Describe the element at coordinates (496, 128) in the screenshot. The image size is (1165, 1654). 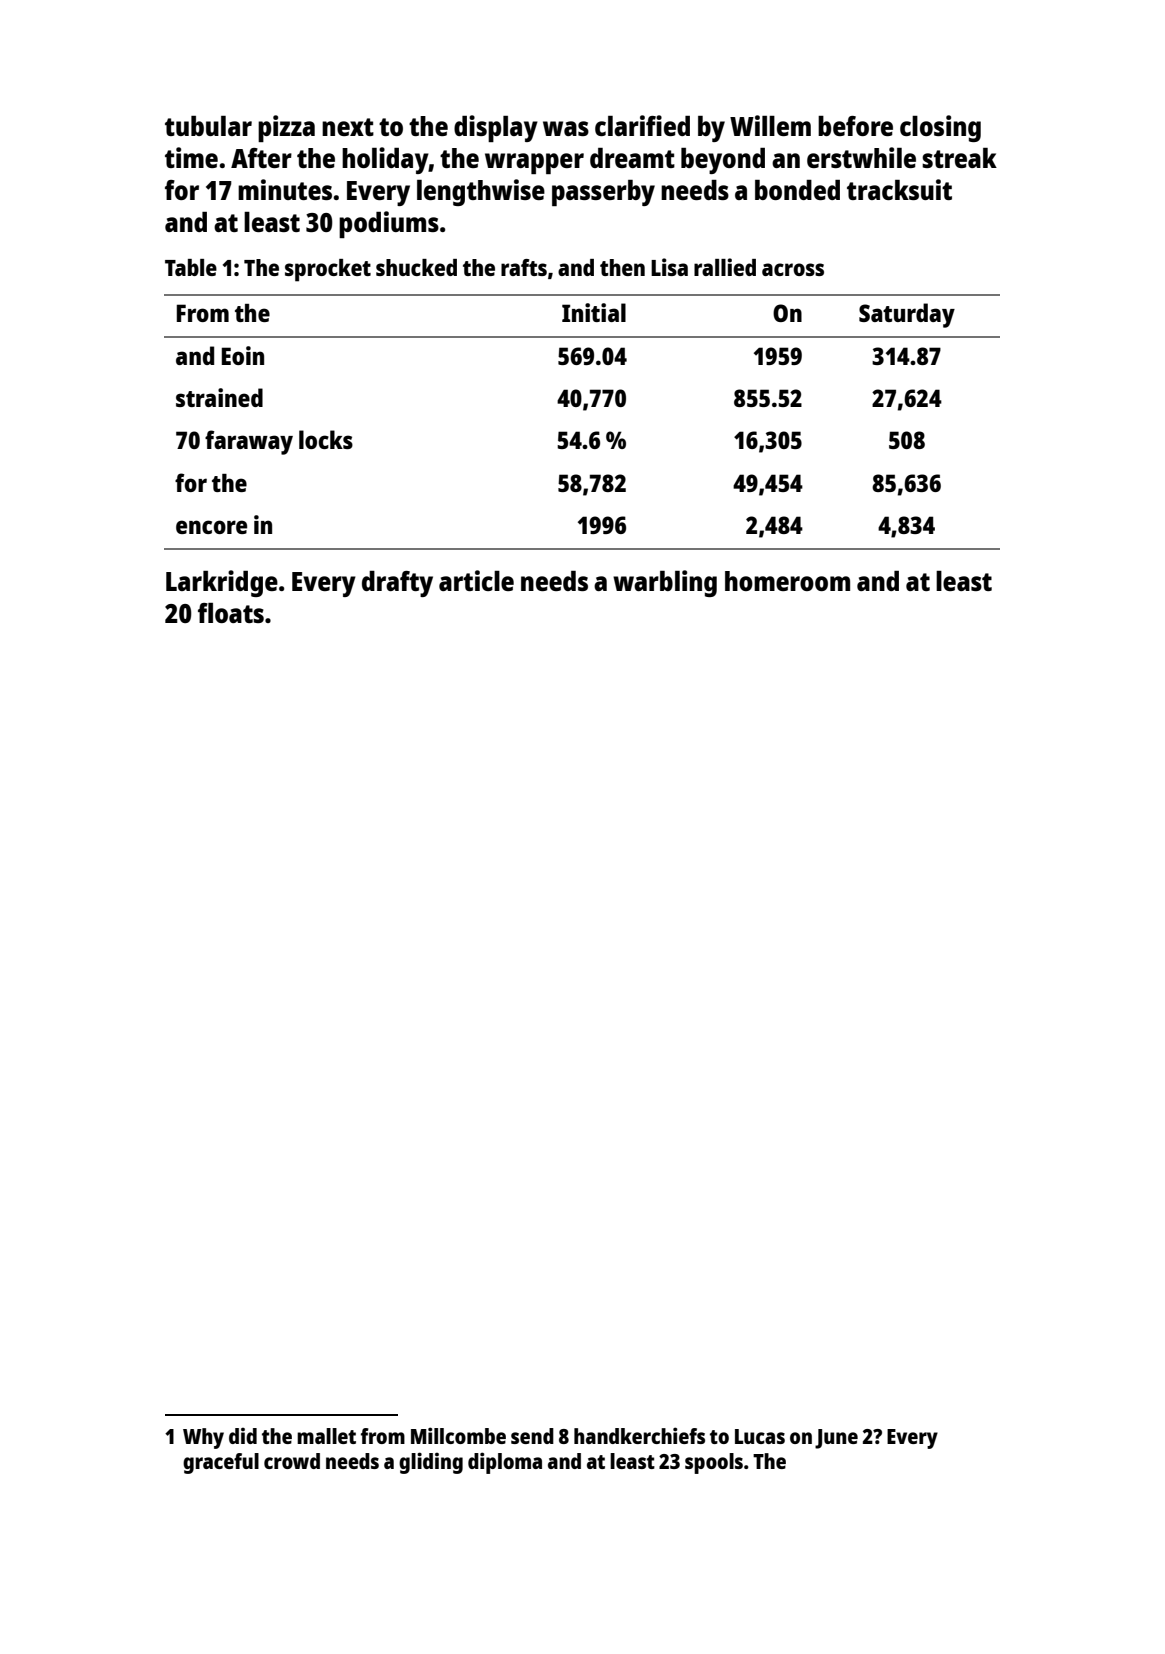
I see `display` at that location.
